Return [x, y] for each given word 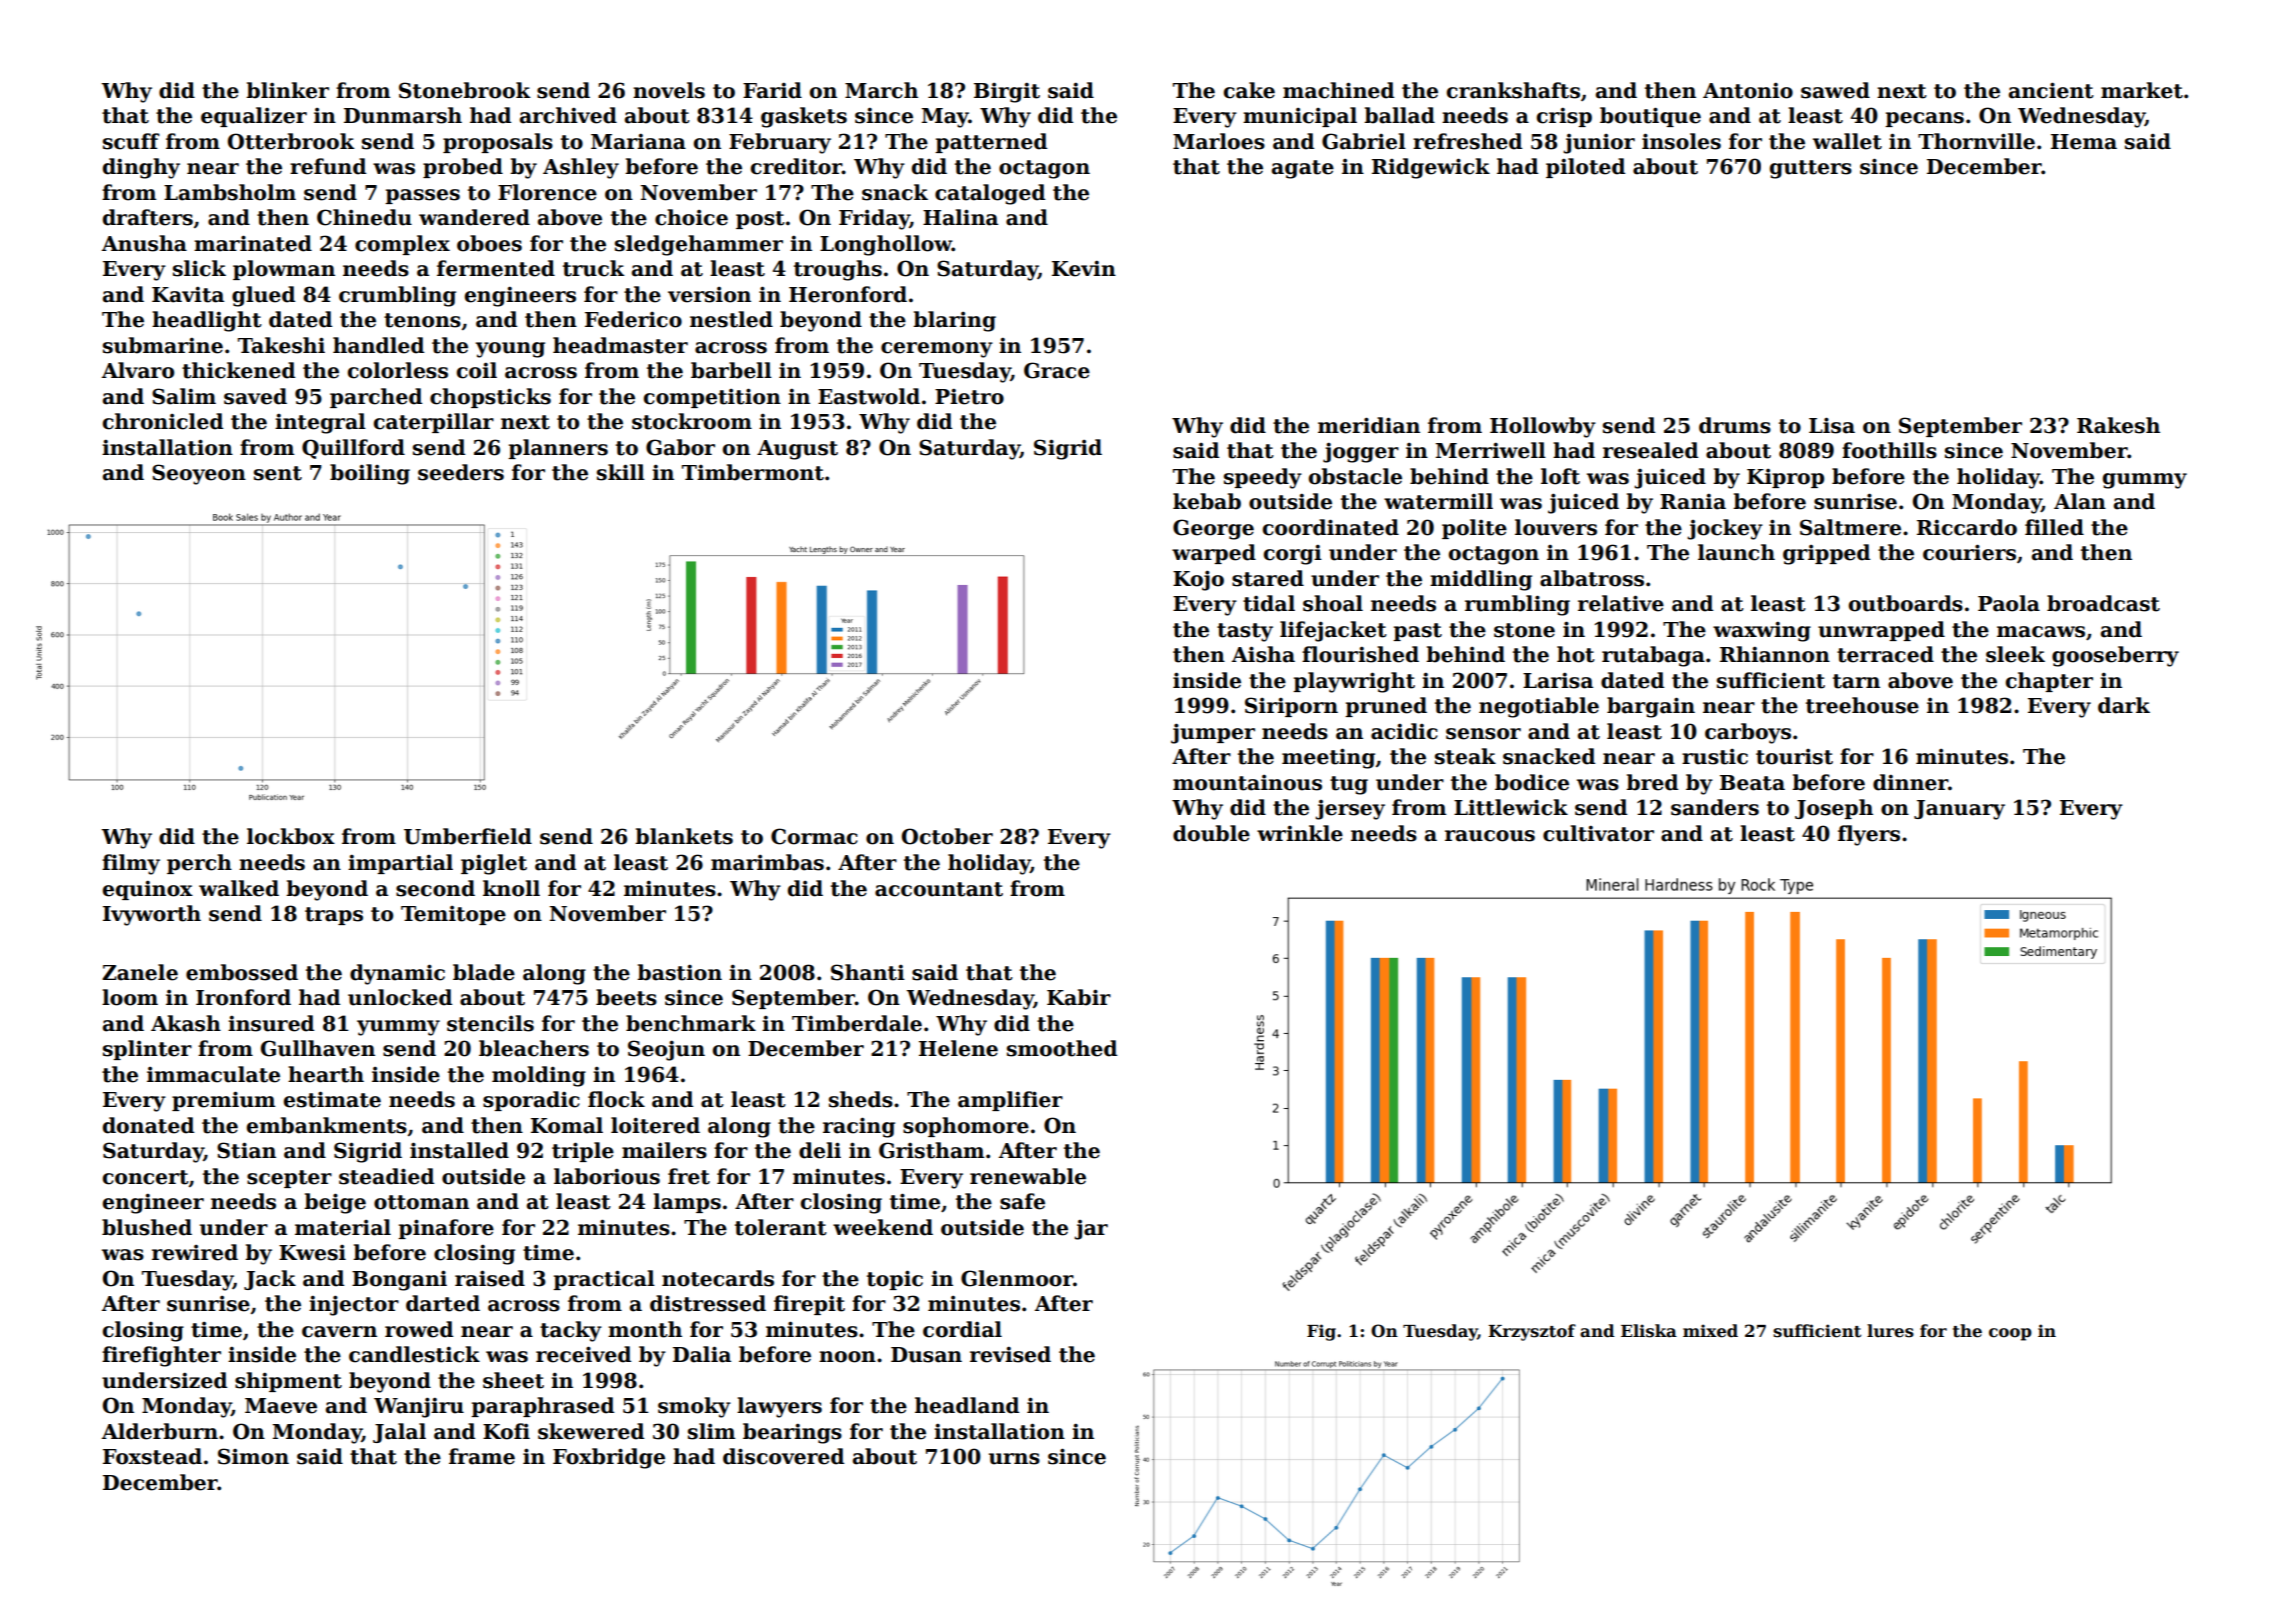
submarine [163, 345]
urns [1014, 1459]
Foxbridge [609, 1458]
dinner [1910, 782]
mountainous [1247, 783]
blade [484, 972]
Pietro [969, 396]
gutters [1811, 169]
